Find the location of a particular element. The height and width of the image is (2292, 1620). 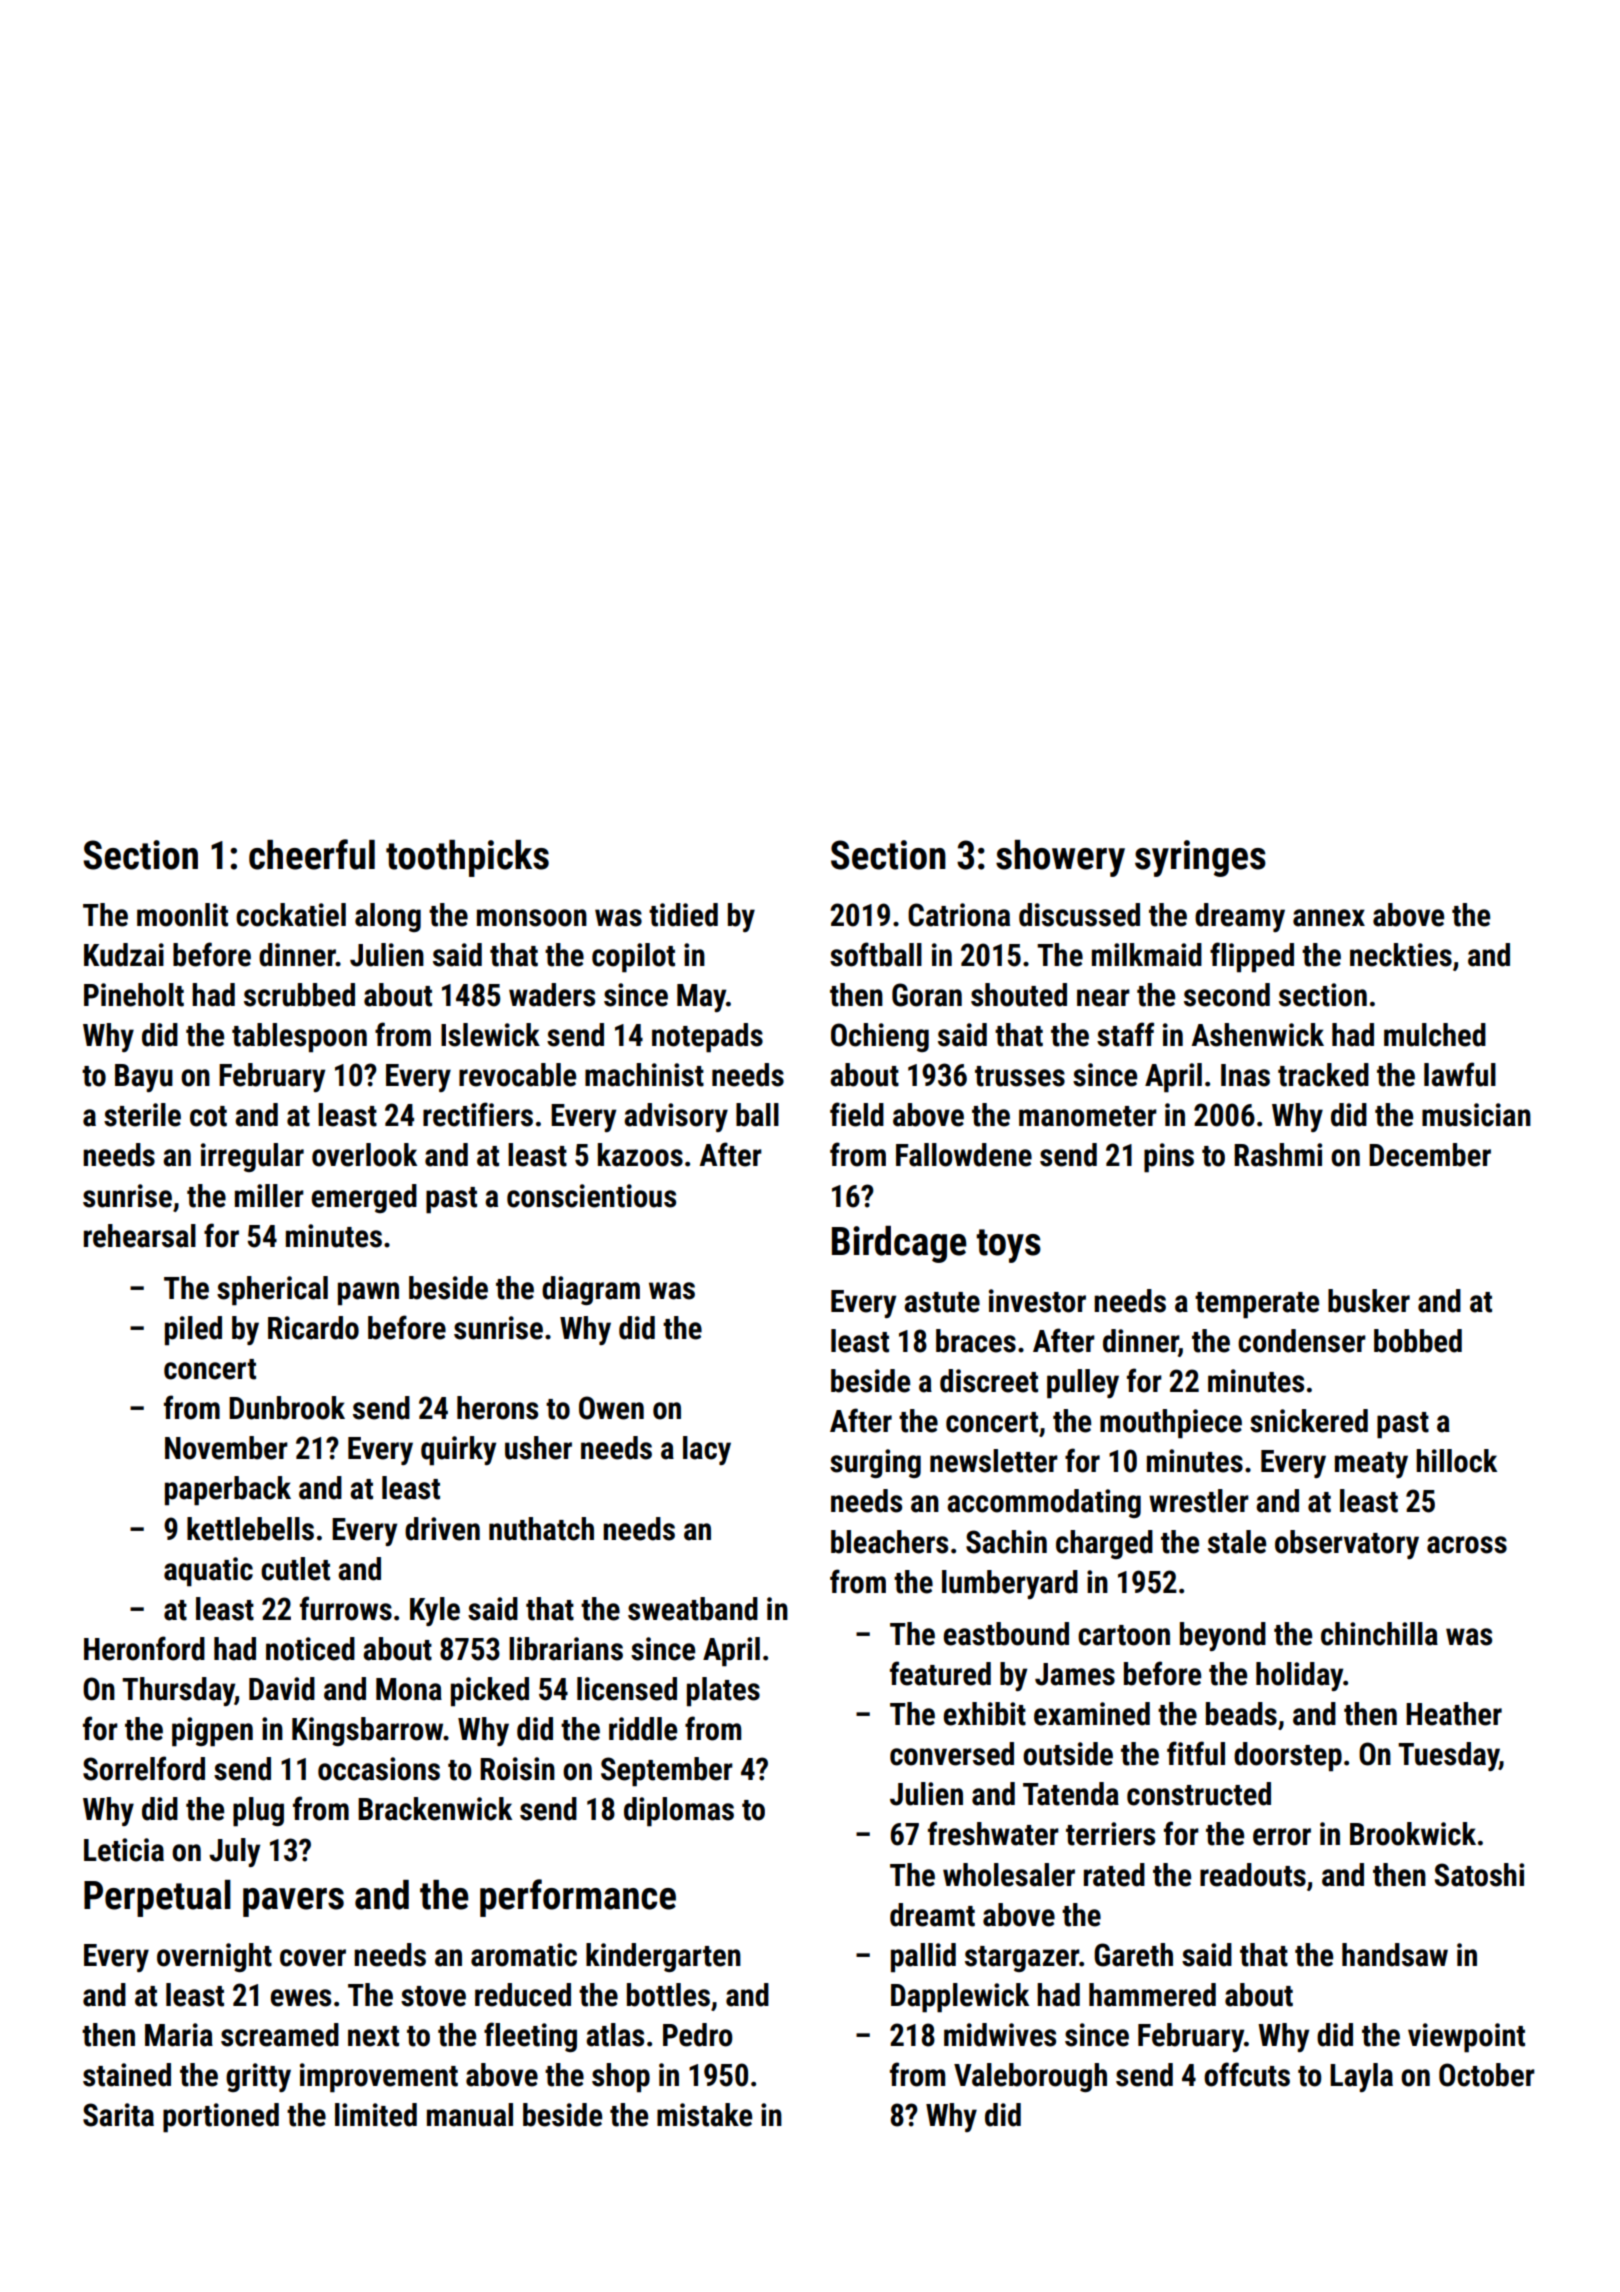

rectifiers is located at coordinates (478, 1114).
